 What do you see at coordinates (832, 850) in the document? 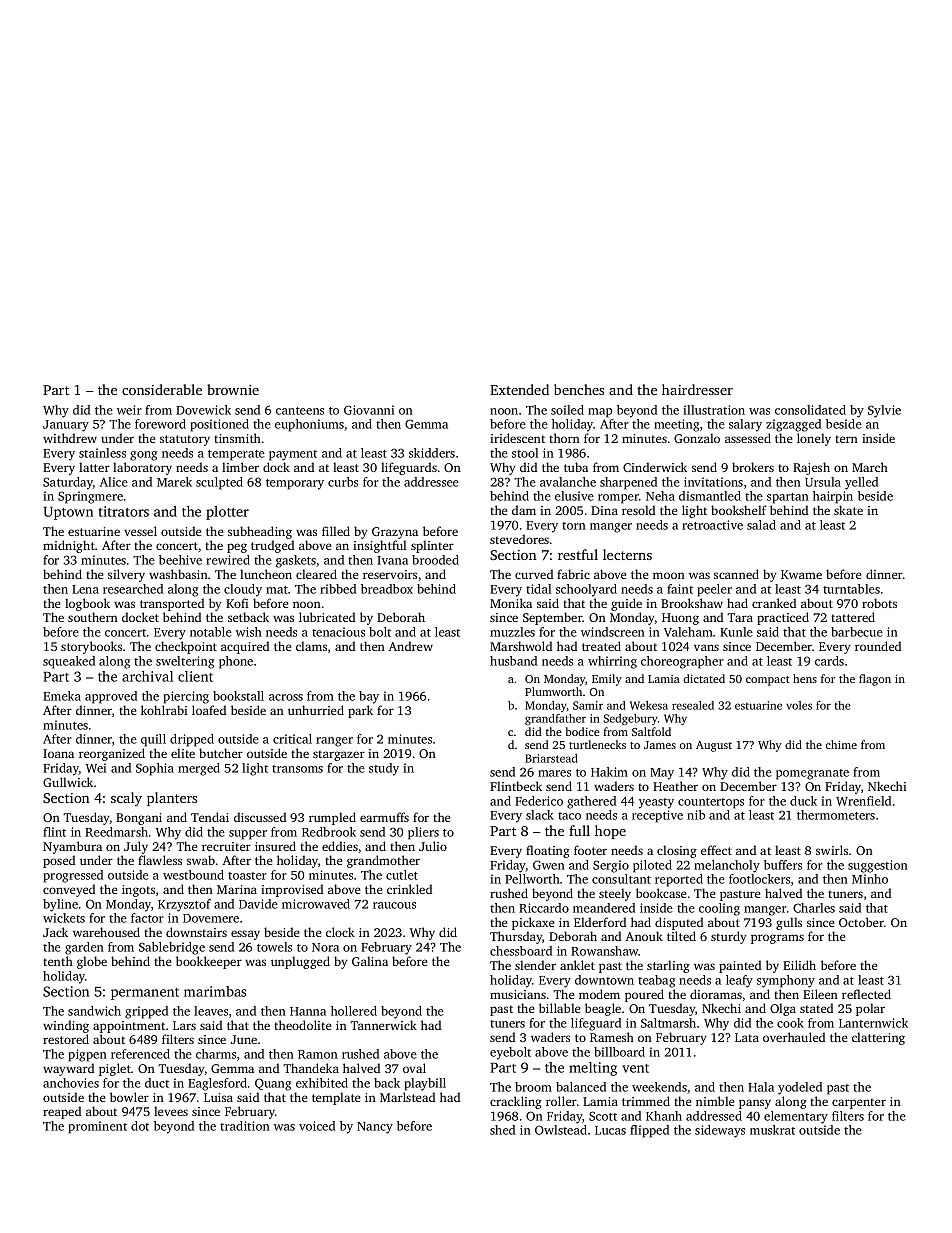
I see `swirls` at bounding box center [832, 850].
